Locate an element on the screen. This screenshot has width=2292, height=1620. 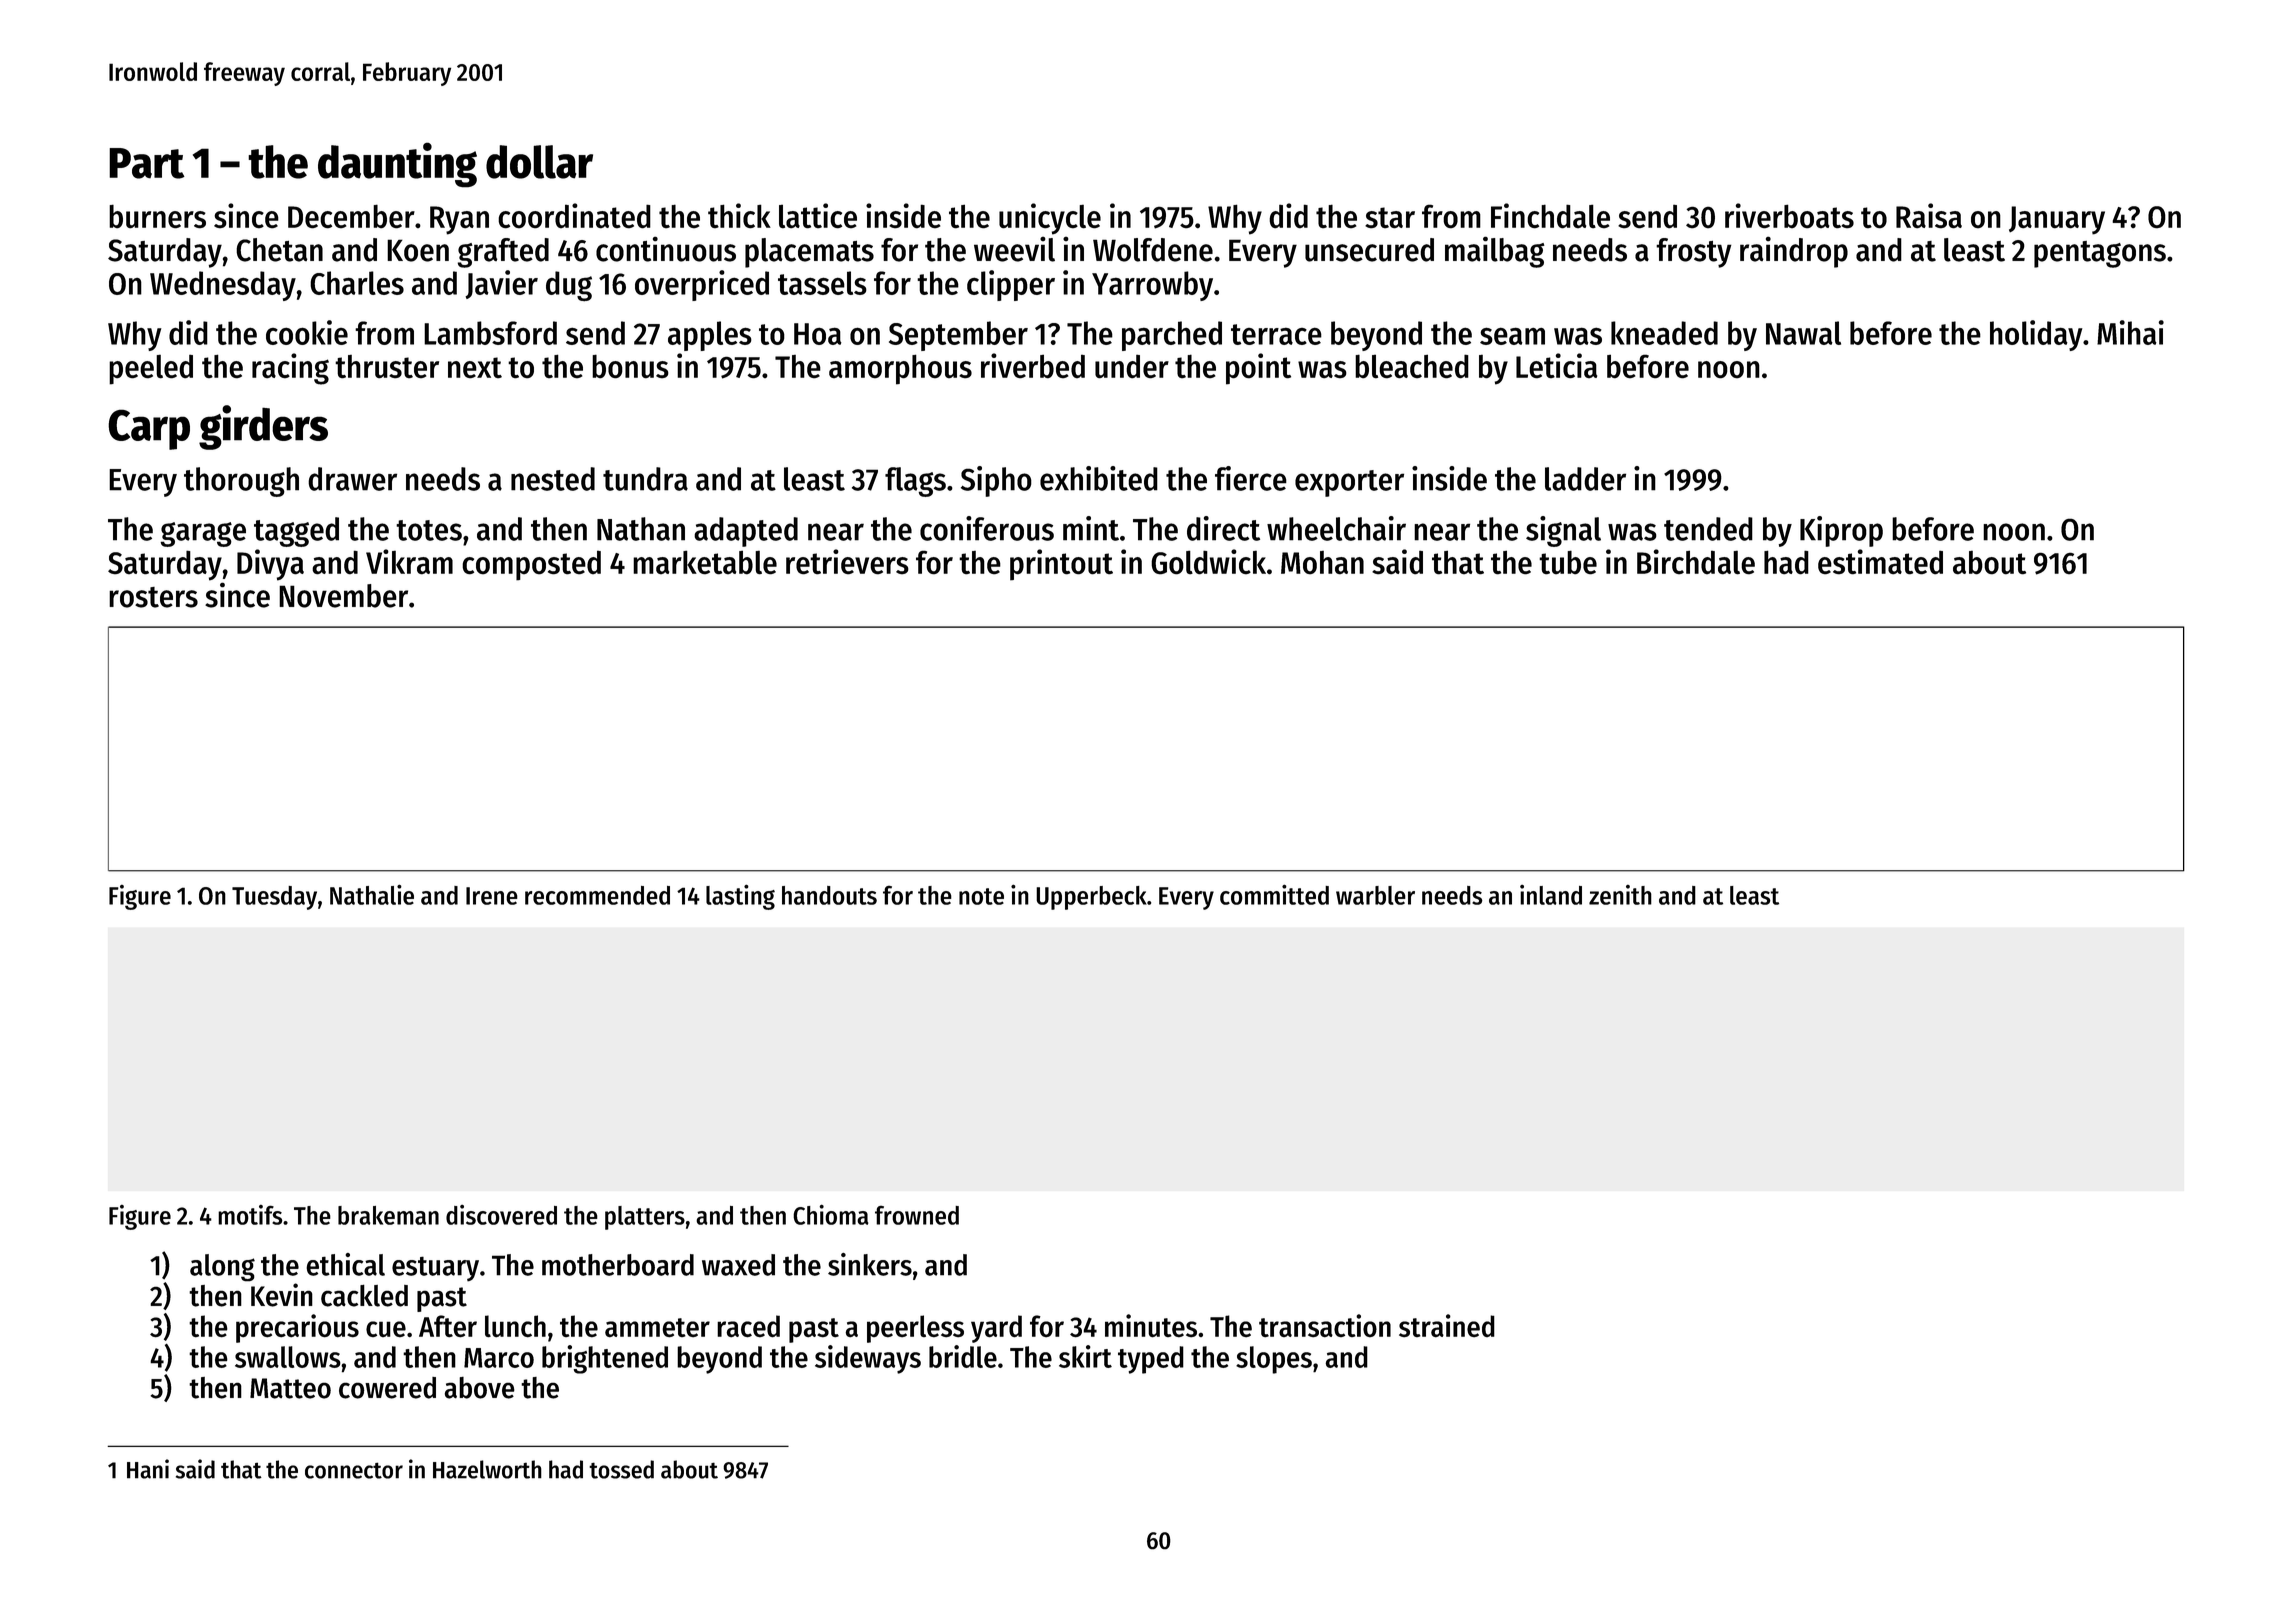
tossed is located at coordinates (621, 1469).
